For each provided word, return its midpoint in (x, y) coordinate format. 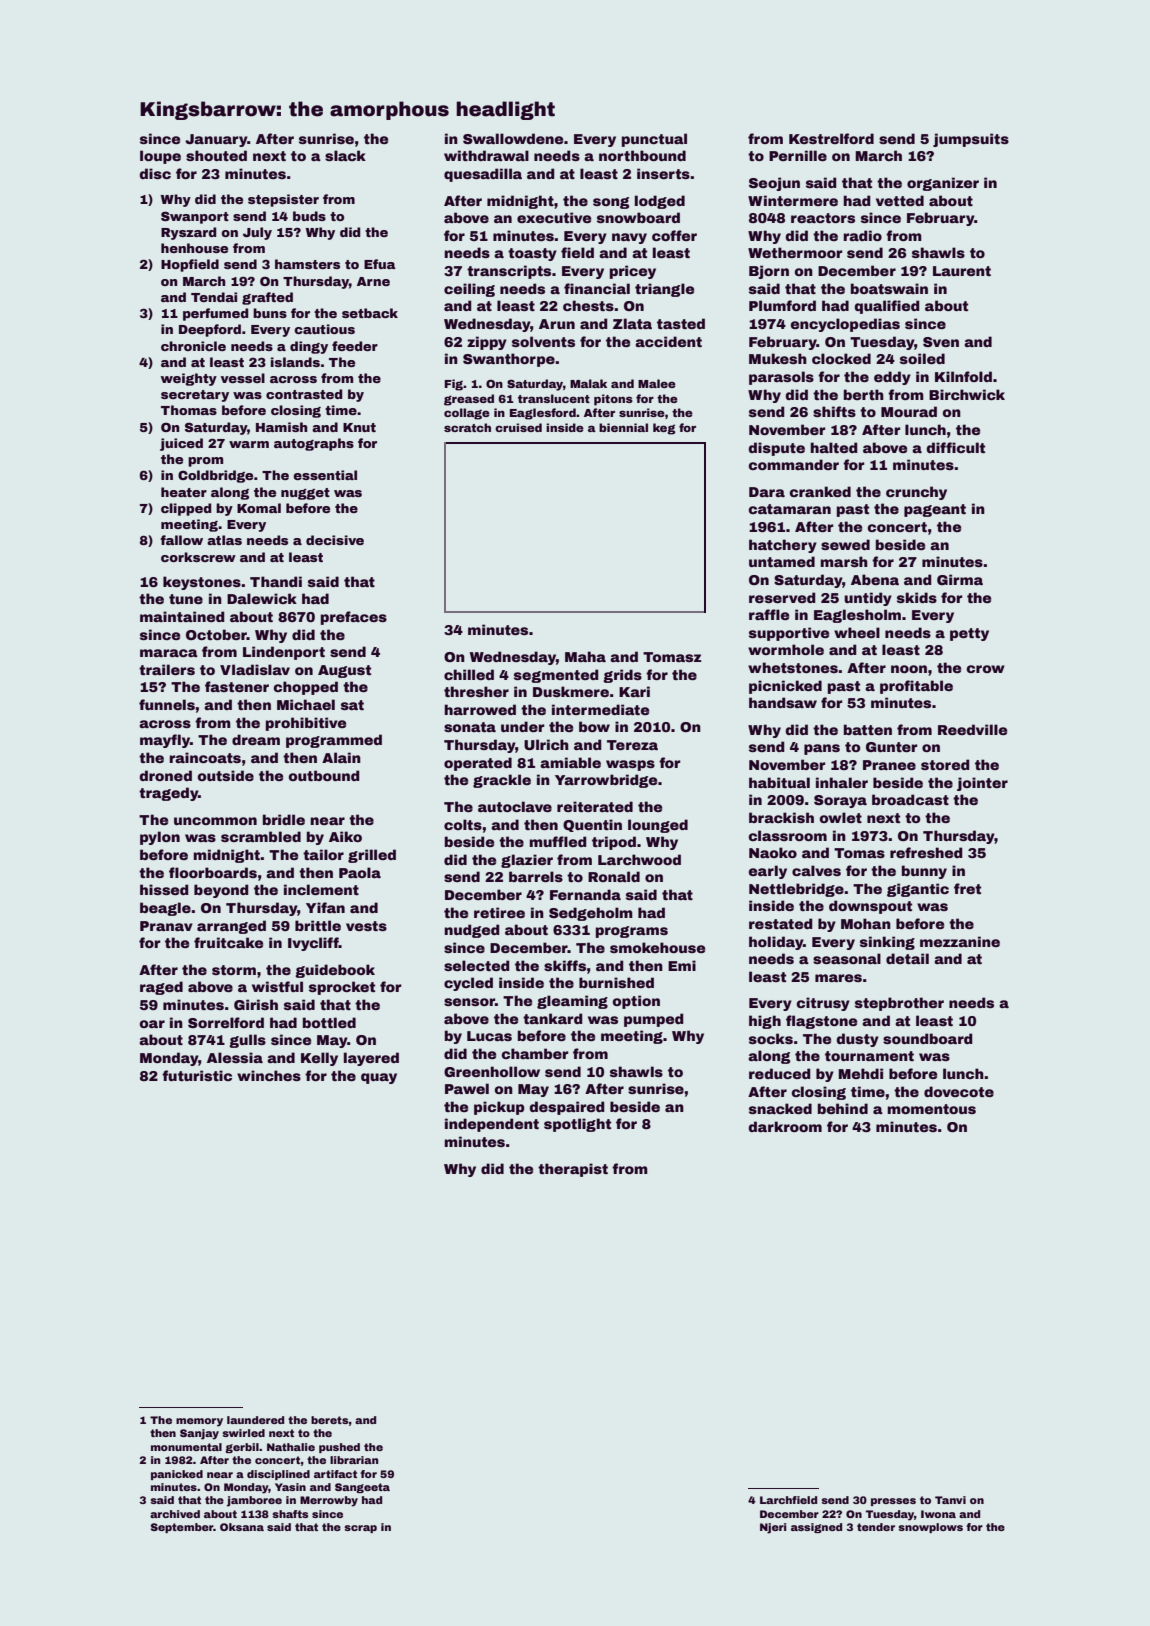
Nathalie (291, 1447)
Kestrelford (831, 138)
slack (345, 155)
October (216, 634)
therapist (573, 1170)
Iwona (938, 1514)
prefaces (354, 618)
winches (269, 1075)
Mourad (909, 411)
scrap (360, 1529)
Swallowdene (513, 138)
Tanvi (950, 1500)
